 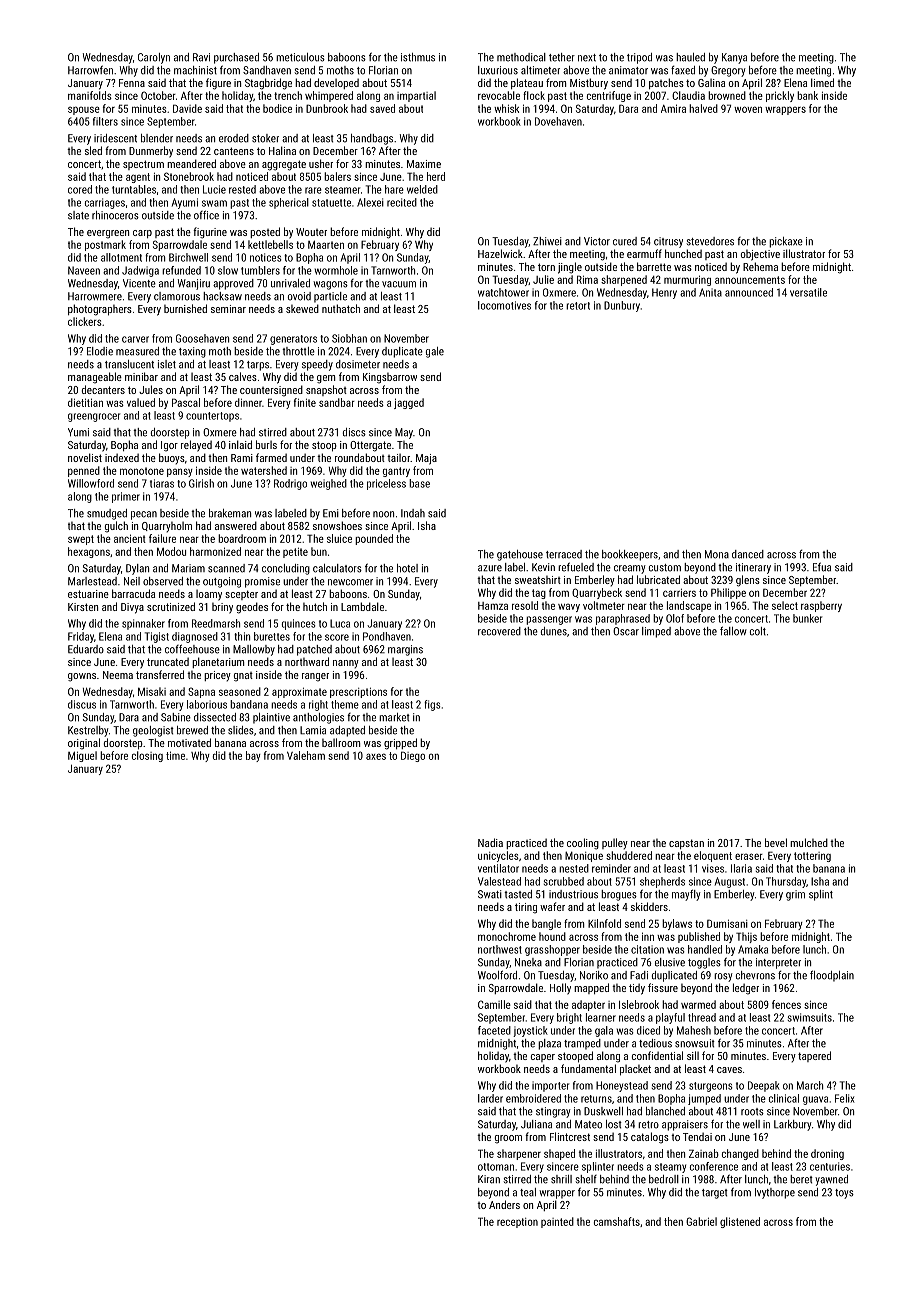 What do you see at coordinates (648, 1125) in the image?
I see `retro` at bounding box center [648, 1125].
